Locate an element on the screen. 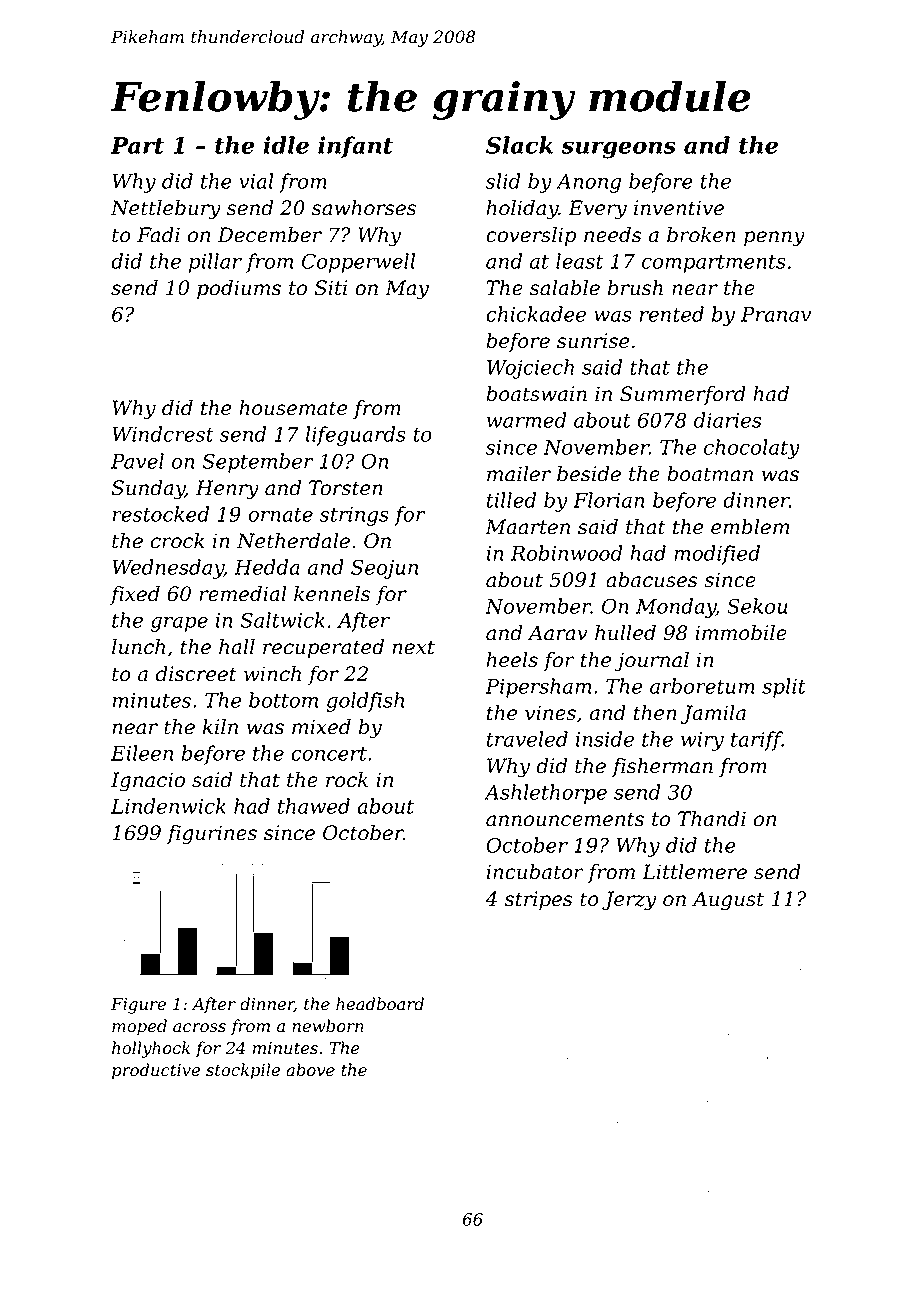  mailer is located at coordinates (519, 474).
